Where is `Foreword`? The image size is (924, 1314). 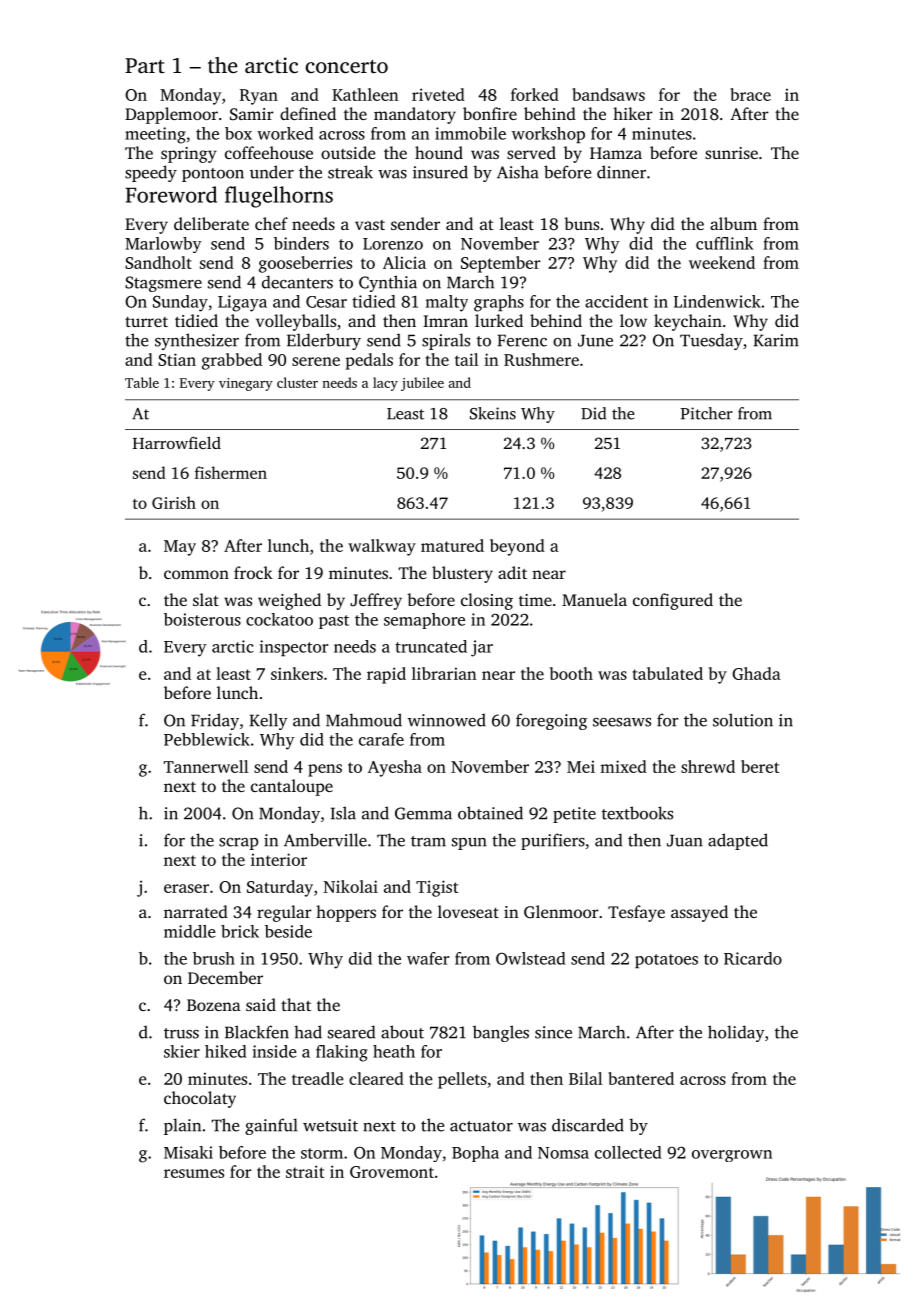 Foreword is located at coordinates (171, 194).
